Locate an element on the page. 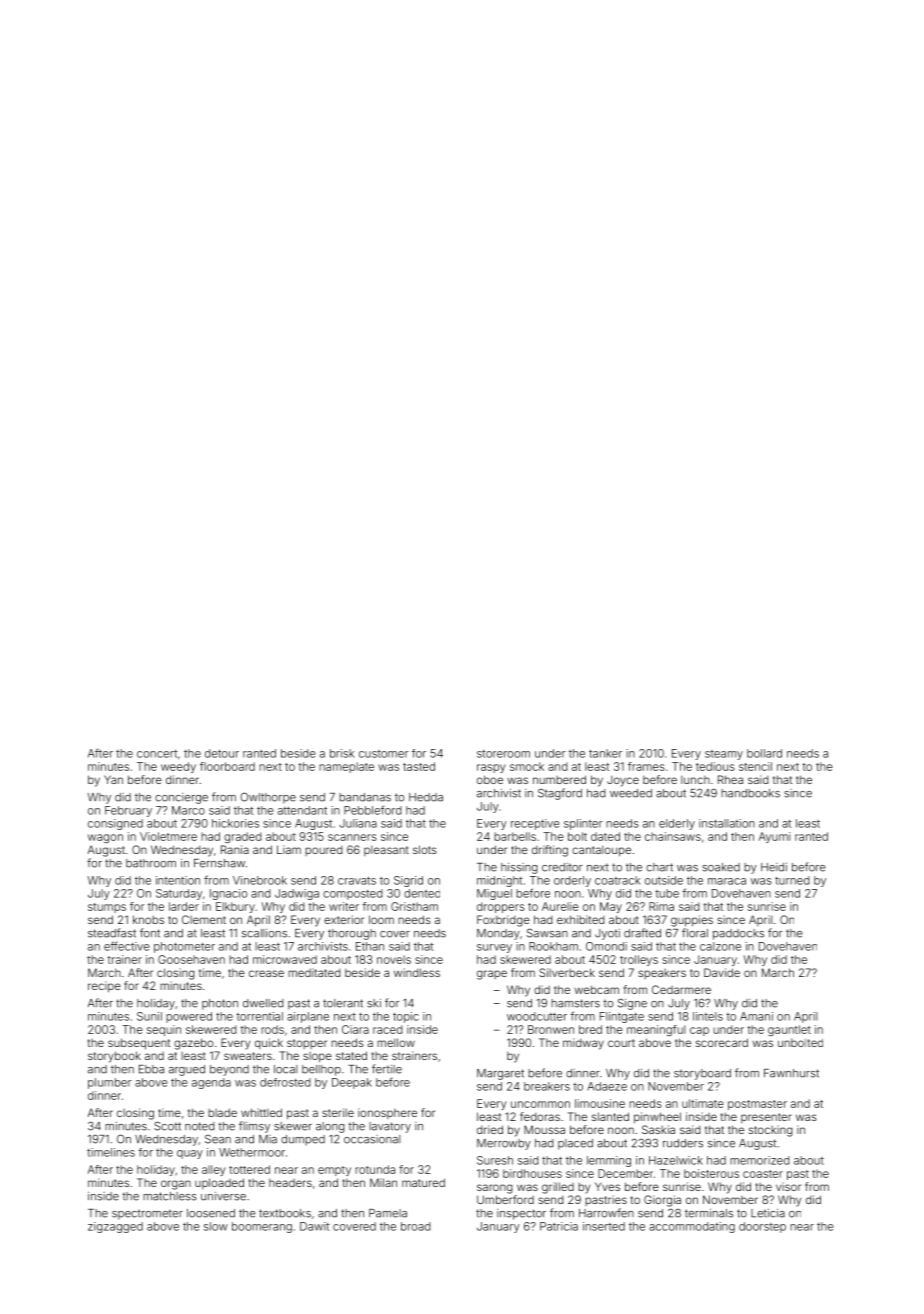  fedoras is located at coordinates (540, 1116).
